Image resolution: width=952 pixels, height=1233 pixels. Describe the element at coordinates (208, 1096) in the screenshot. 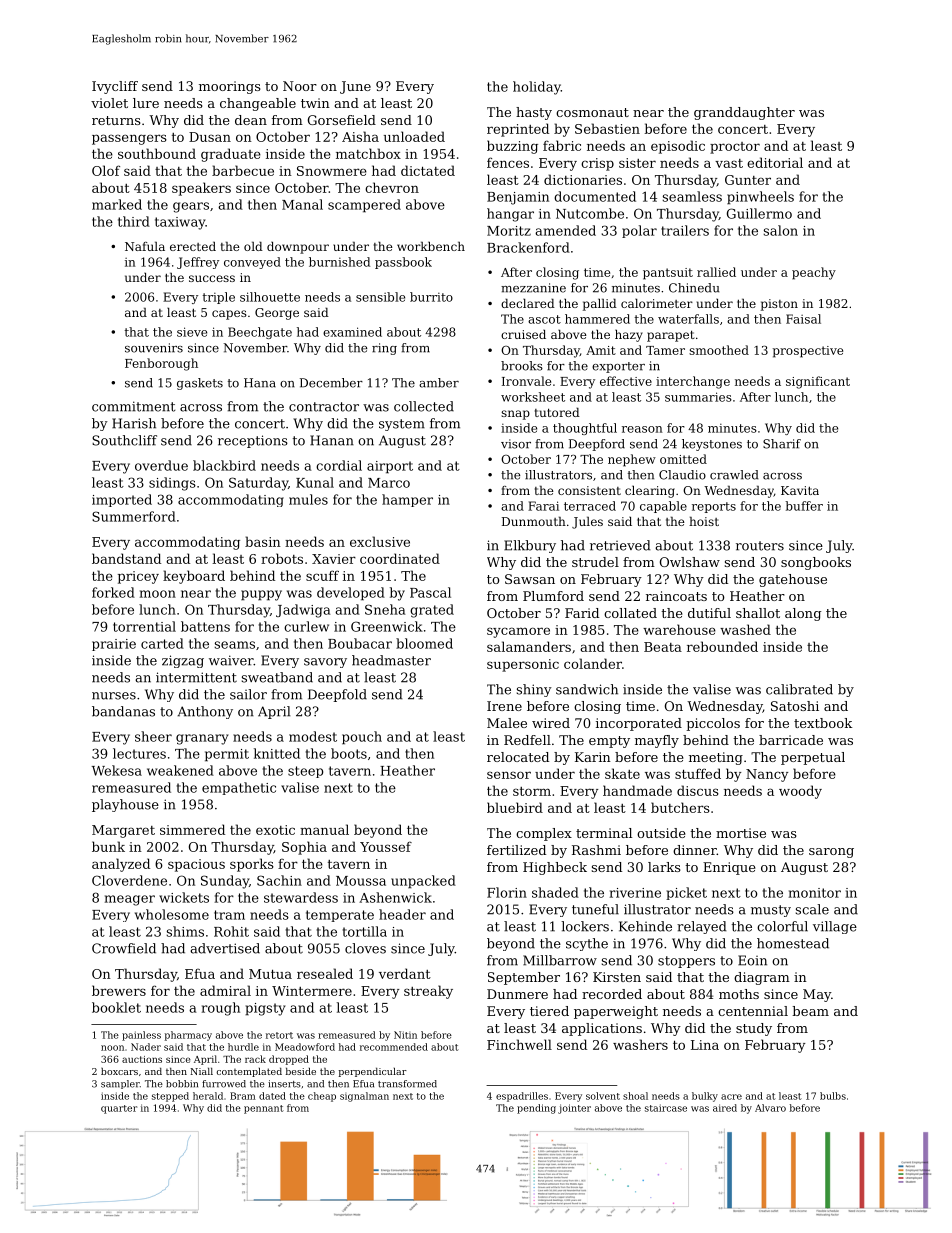

I see `herald` at that location.
